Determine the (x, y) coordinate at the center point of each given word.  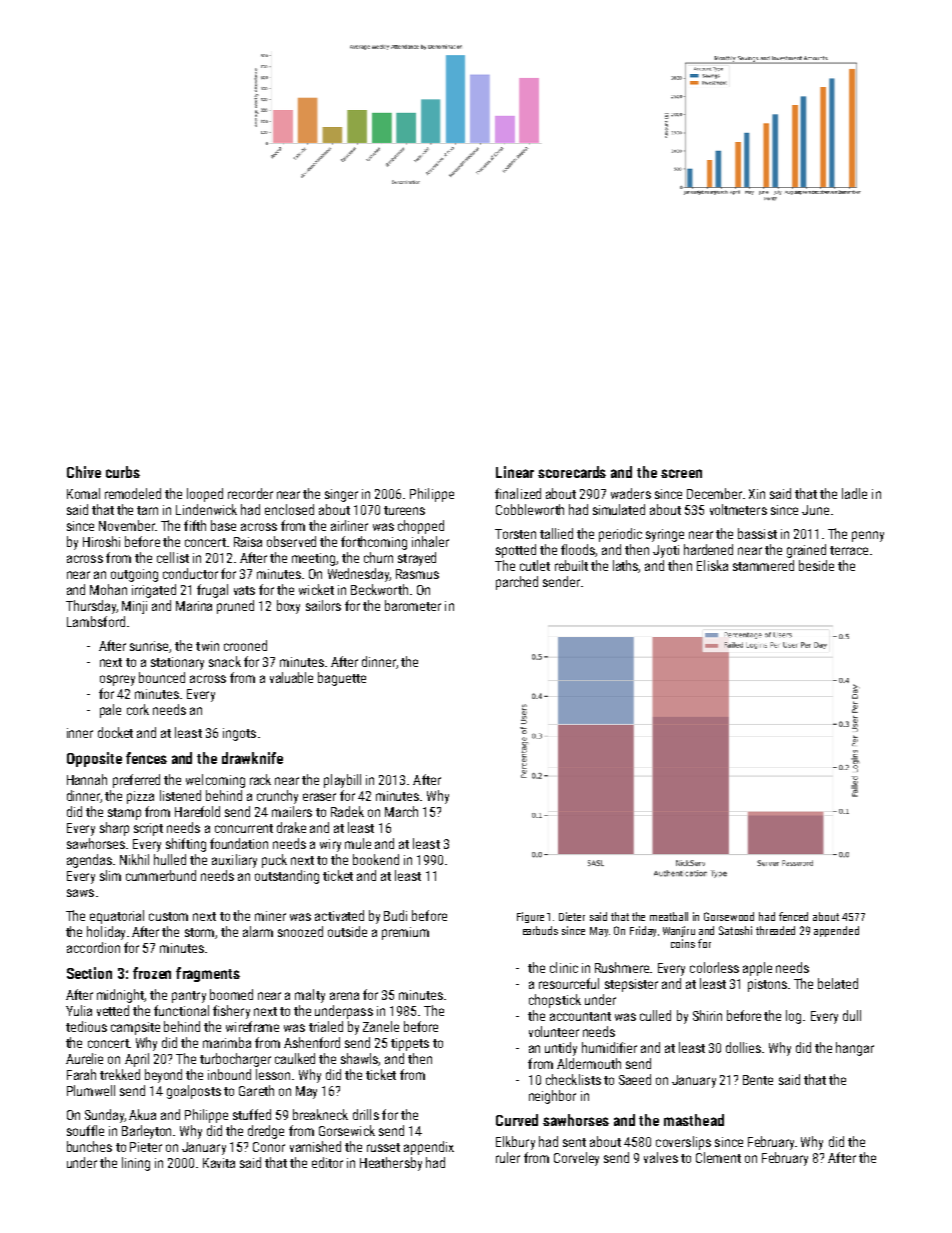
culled (655, 1015)
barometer (413, 605)
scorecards (572, 472)
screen (681, 473)
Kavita (219, 1163)
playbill (342, 781)
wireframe (252, 1026)
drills (366, 1114)
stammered (763, 565)
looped (205, 495)
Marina (194, 606)
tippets (410, 1044)
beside (816, 565)
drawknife (252, 758)
